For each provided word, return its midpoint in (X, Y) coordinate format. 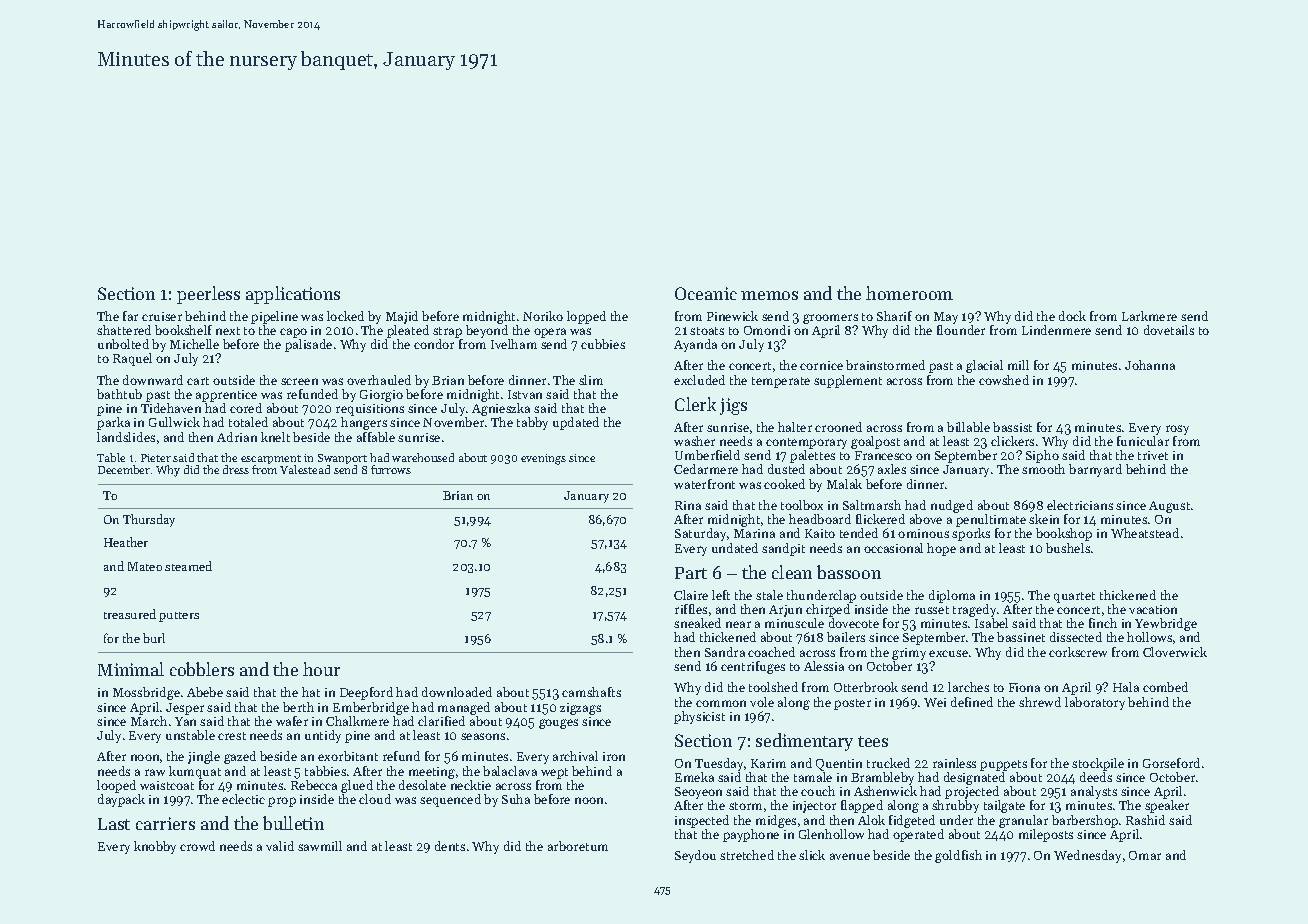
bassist (1012, 427)
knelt (275, 437)
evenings (543, 459)
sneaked (697, 623)
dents (450, 846)
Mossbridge (146, 693)
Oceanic (706, 293)
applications (293, 295)
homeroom (909, 293)
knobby (155, 847)
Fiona (1024, 687)
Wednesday (1087, 856)
